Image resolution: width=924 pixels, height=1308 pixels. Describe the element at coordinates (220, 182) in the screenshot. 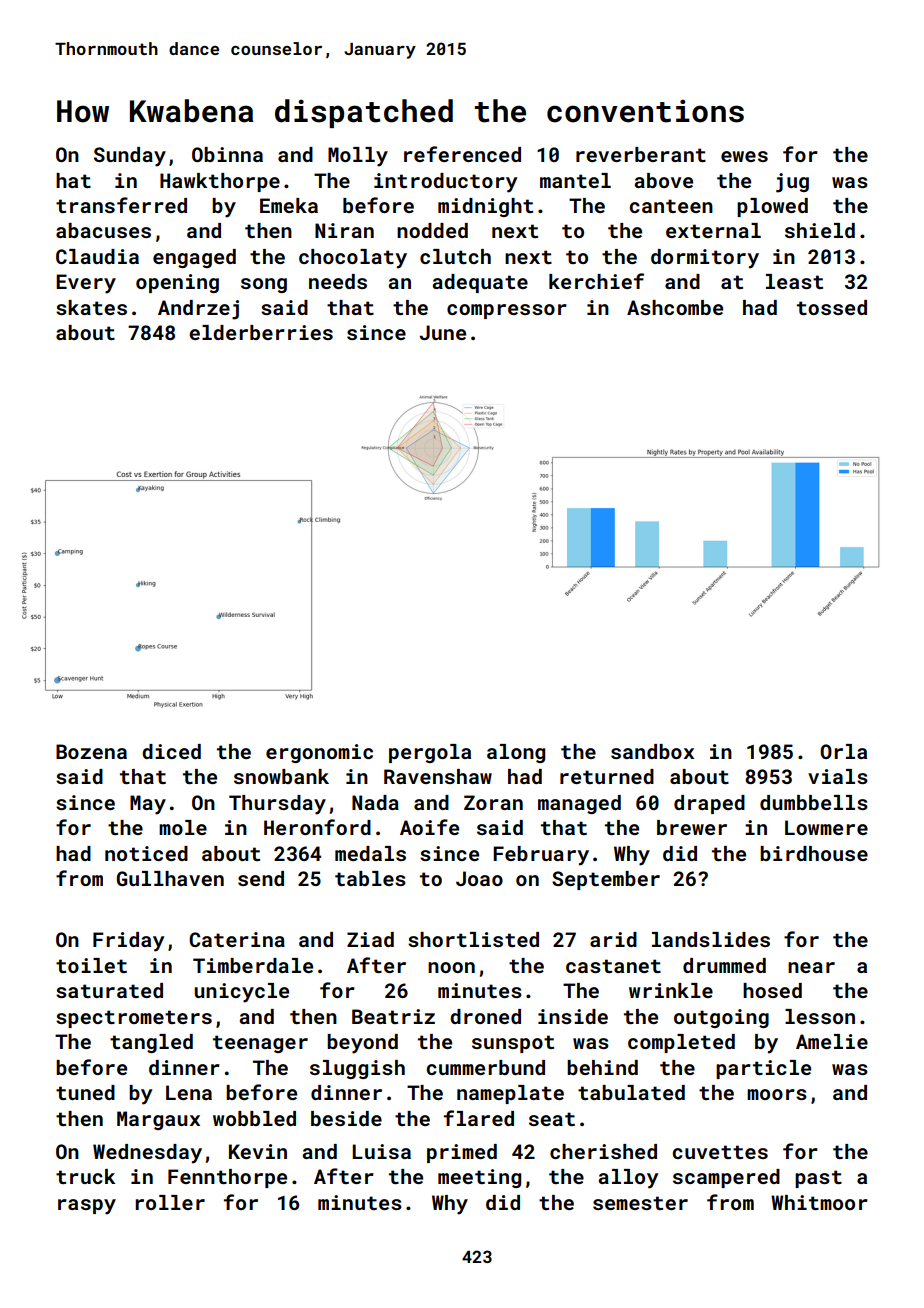

I see `Hawkthorpe` at that location.
